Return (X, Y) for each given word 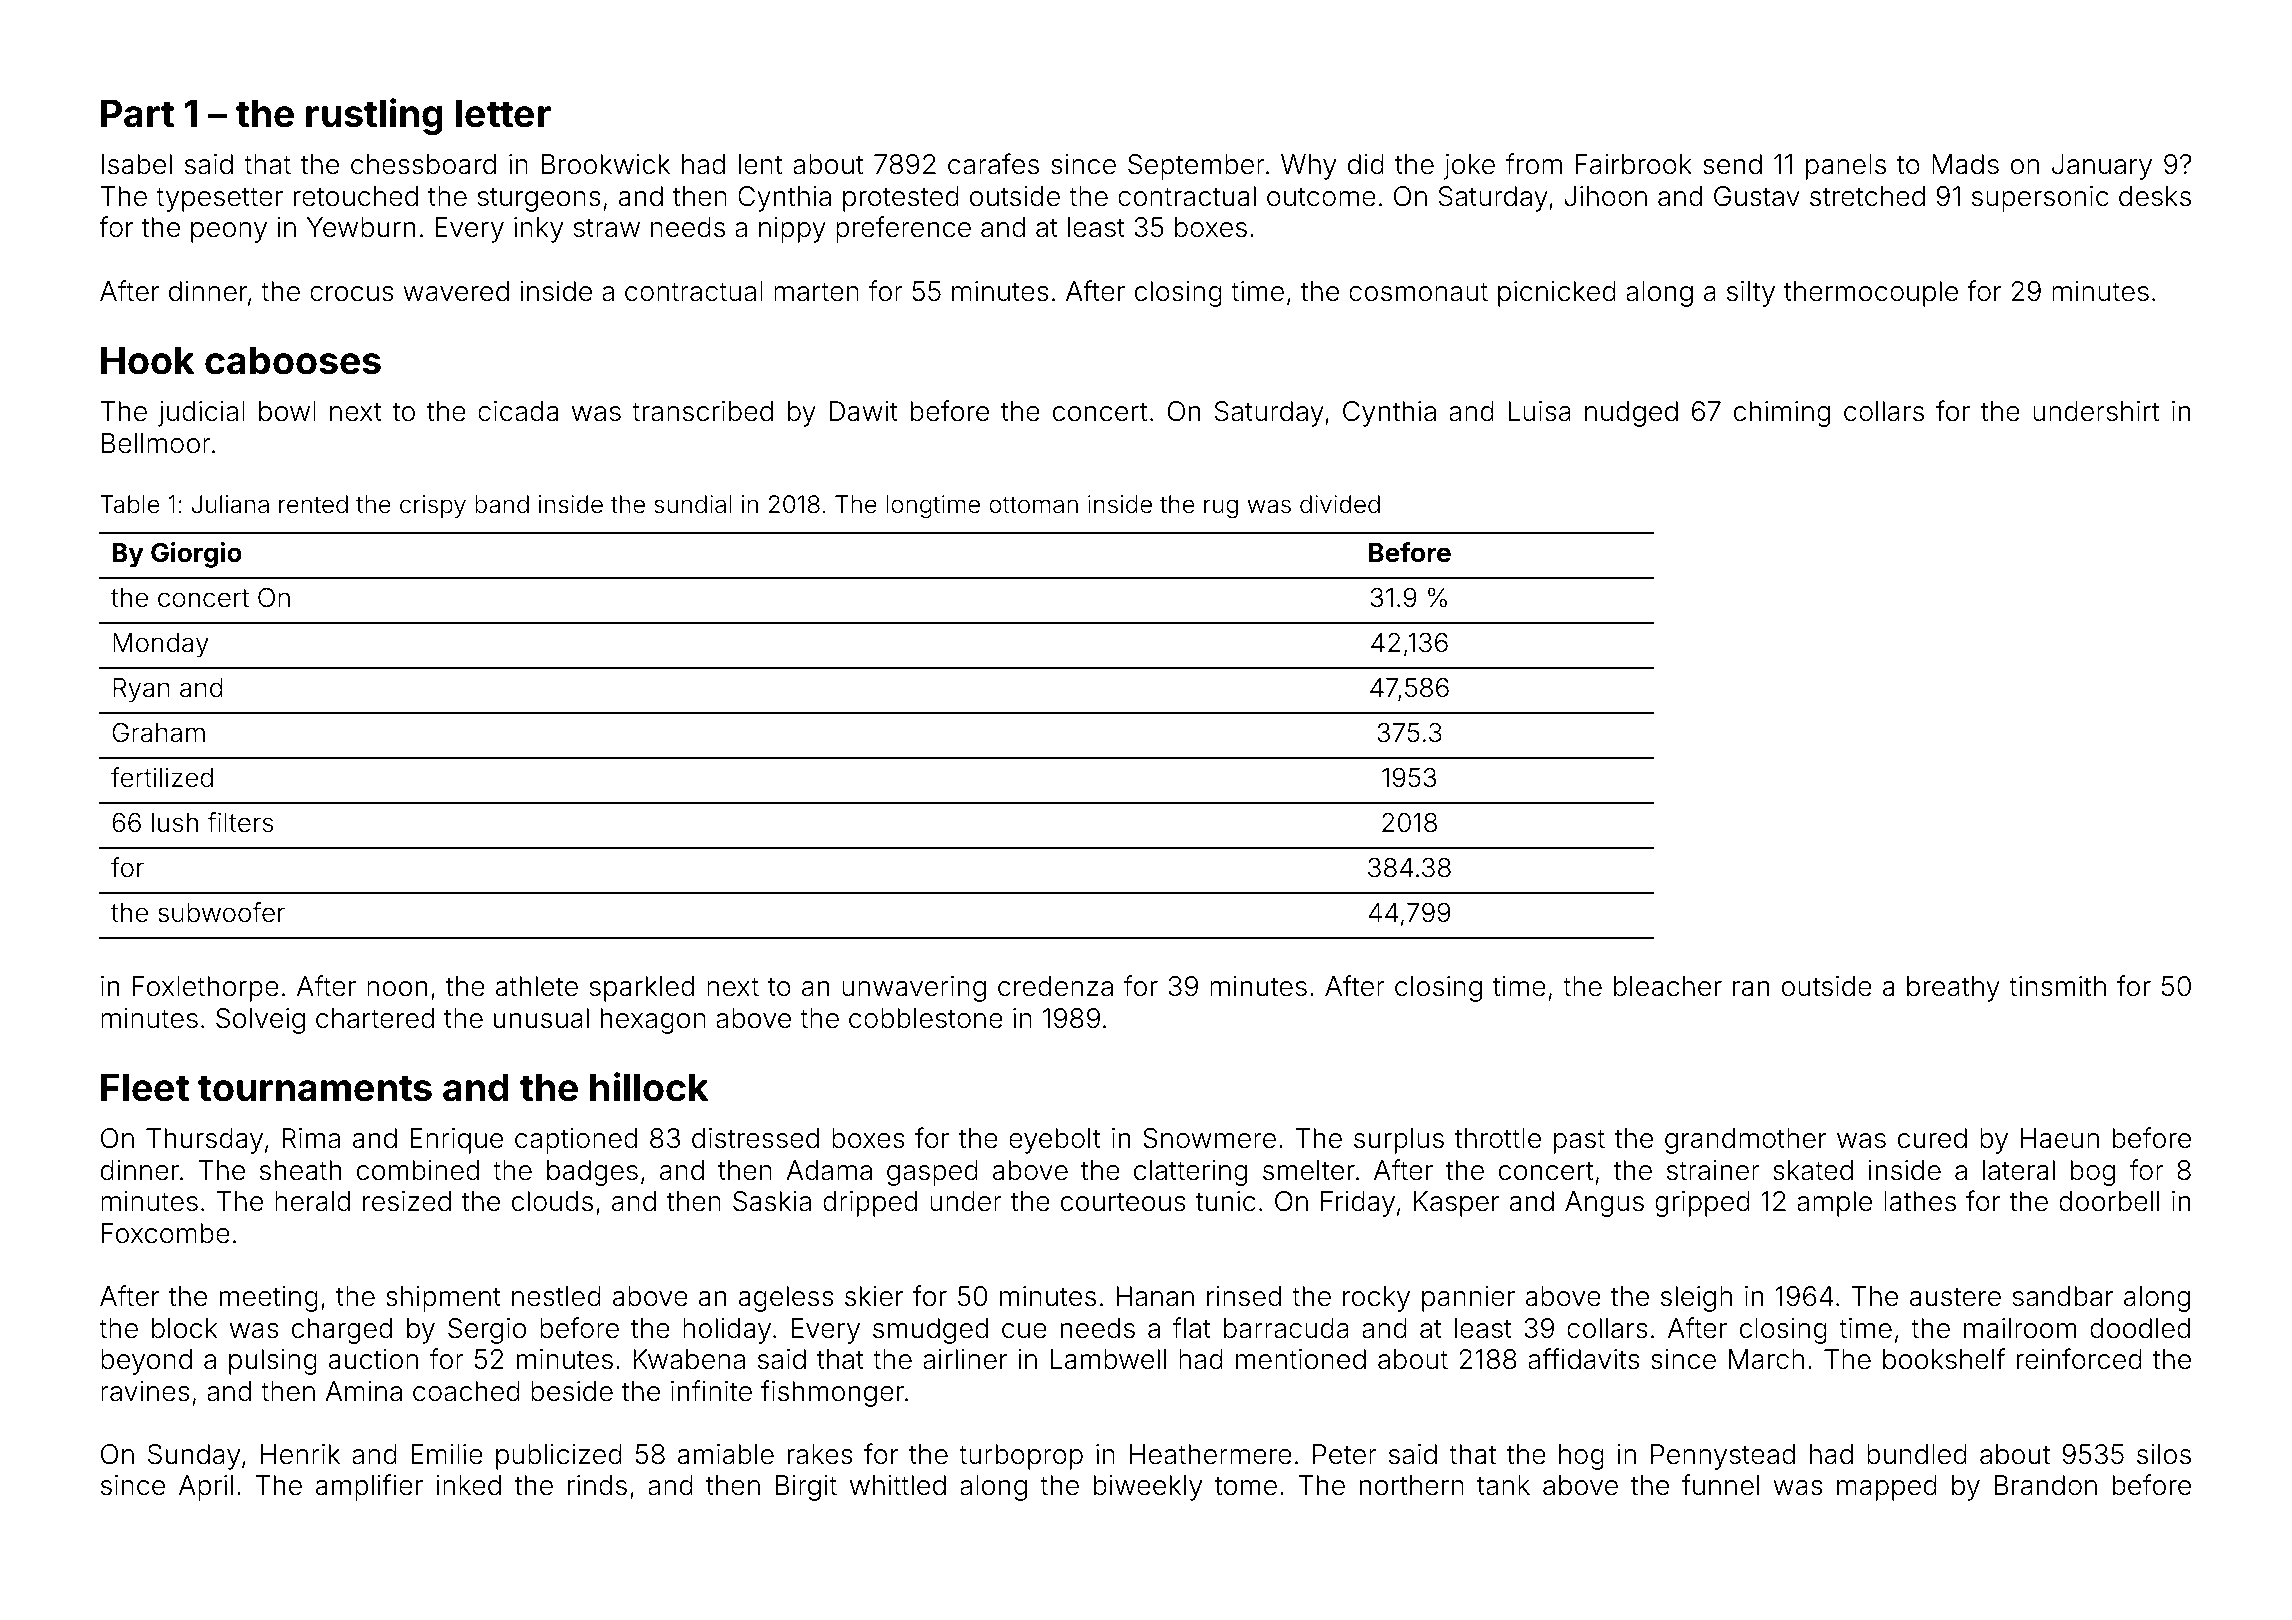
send (1732, 164)
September (1196, 167)
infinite (711, 1391)
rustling (374, 116)
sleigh (1696, 1299)
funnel (1720, 1485)
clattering (1190, 1173)
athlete (537, 986)
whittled (898, 1485)
